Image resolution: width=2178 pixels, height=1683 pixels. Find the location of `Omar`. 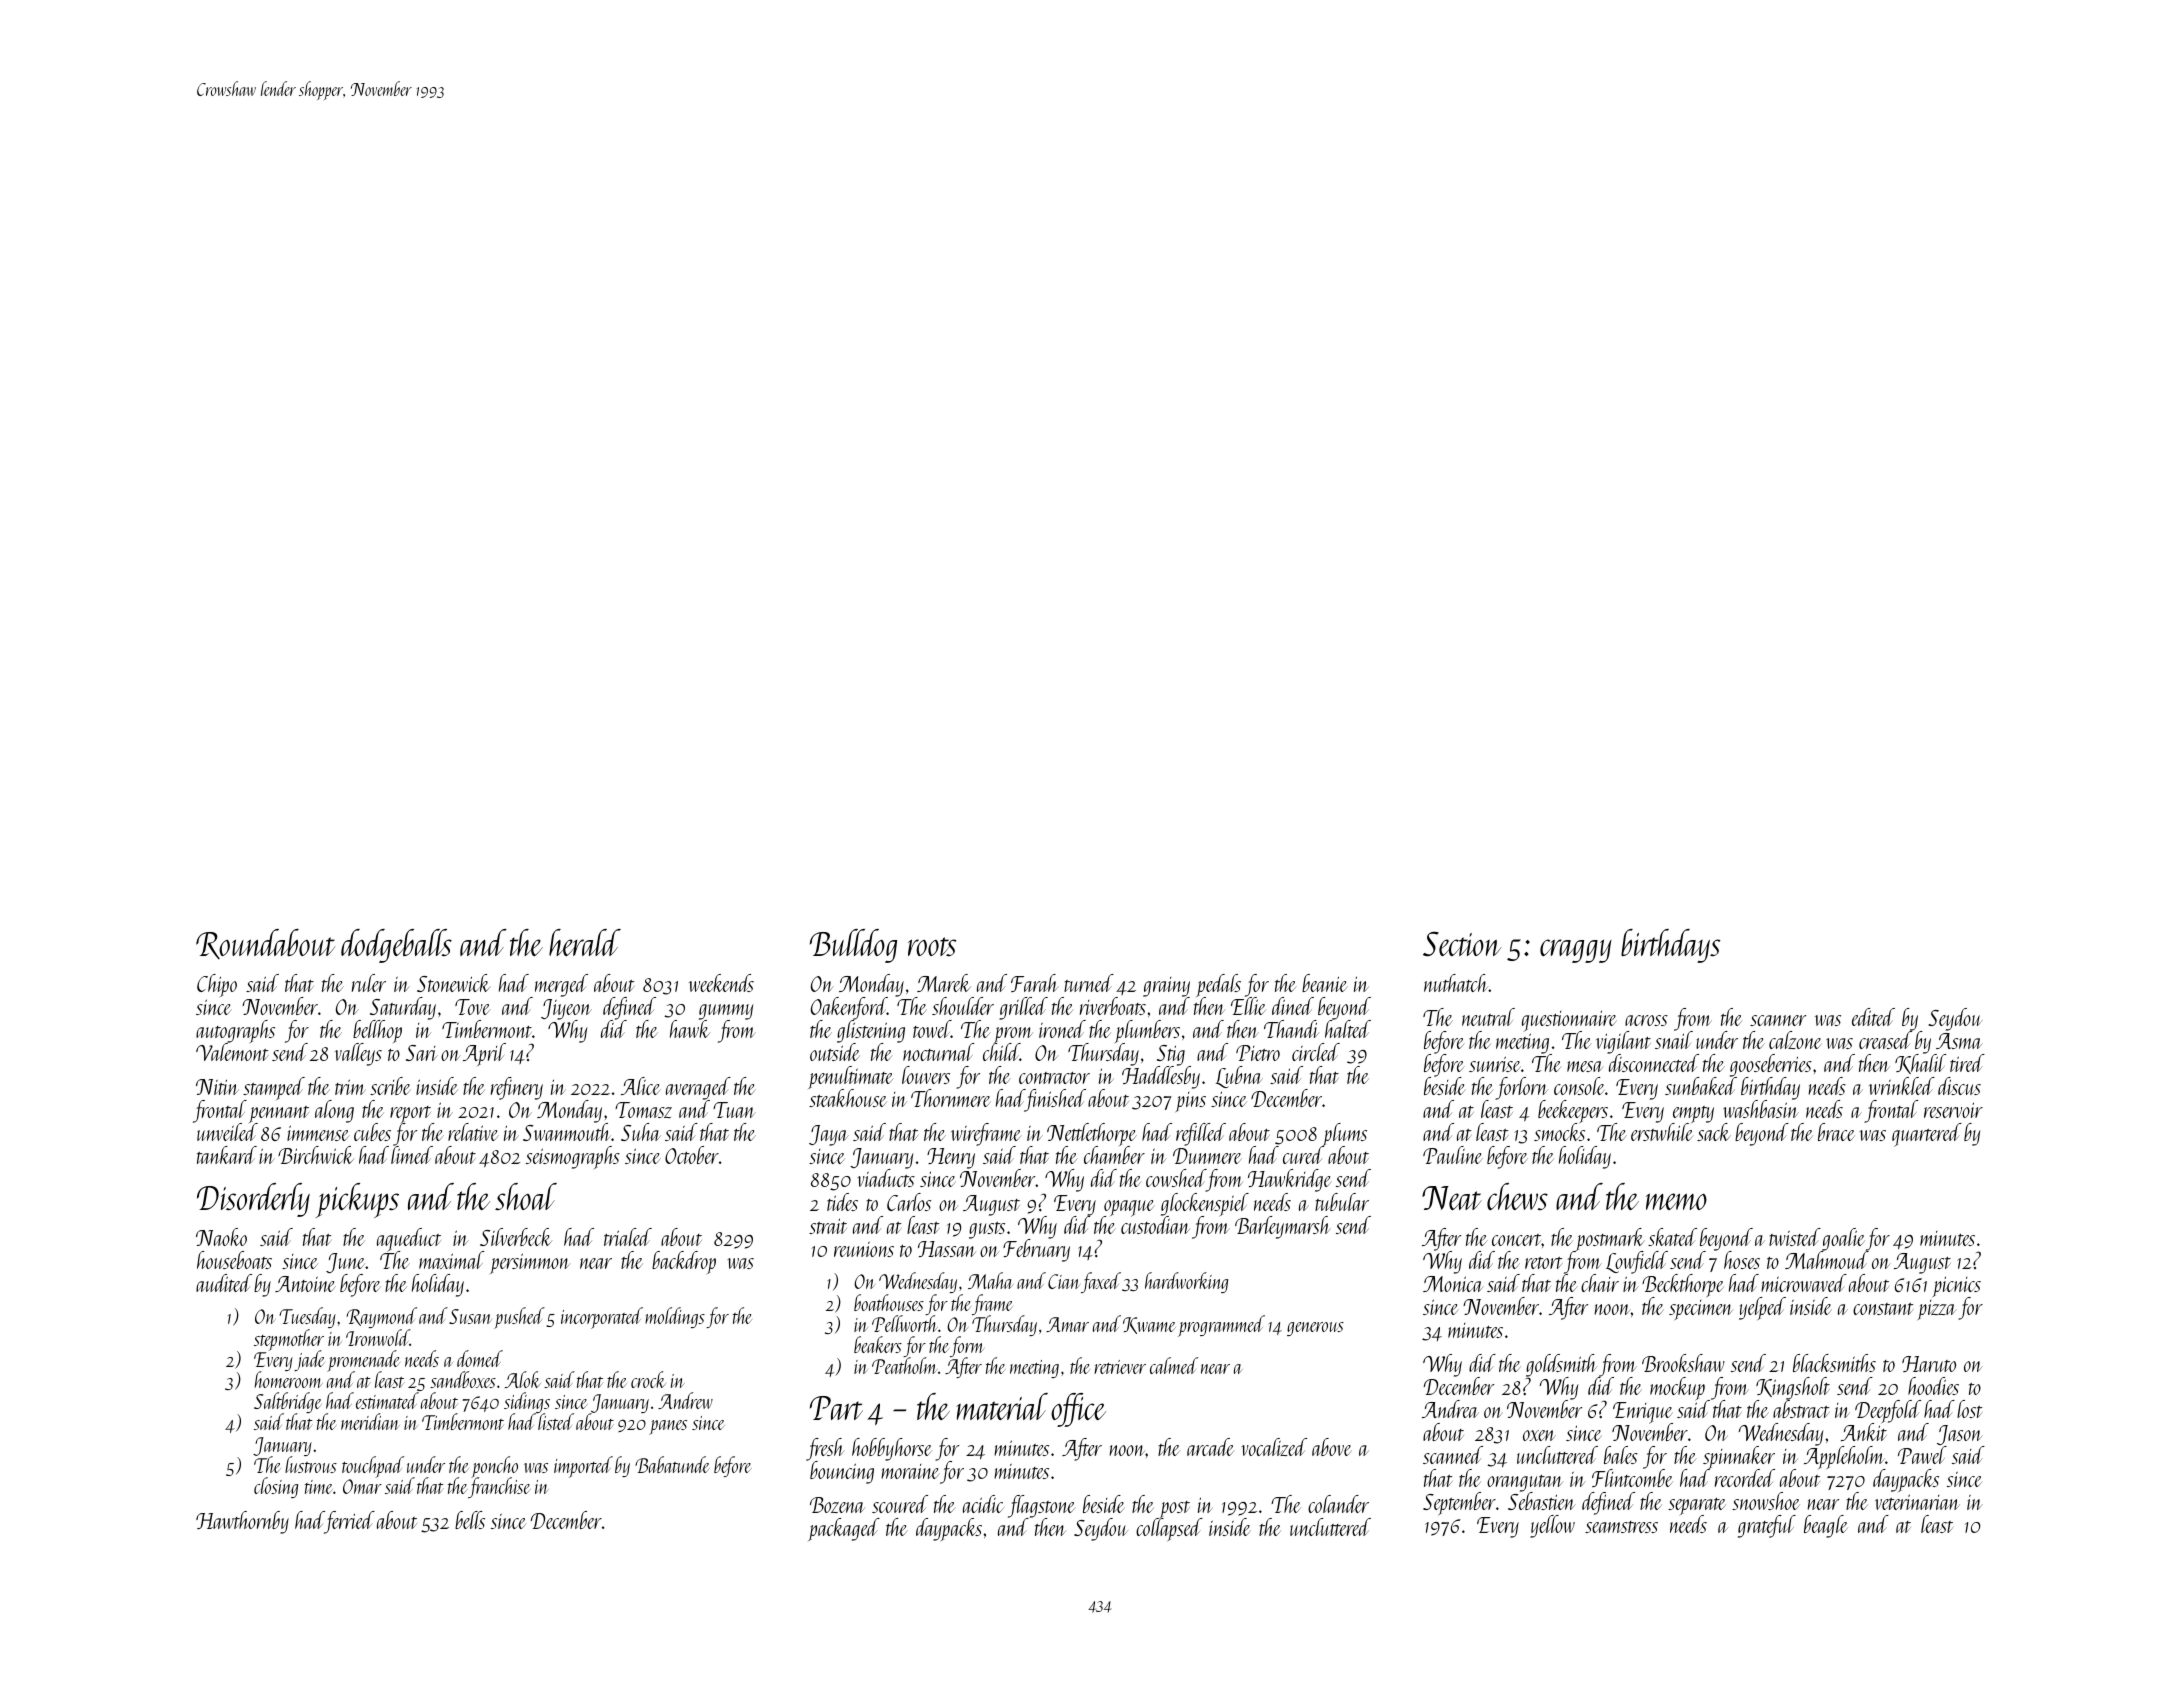

Omar is located at coordinates (362, 1486).
